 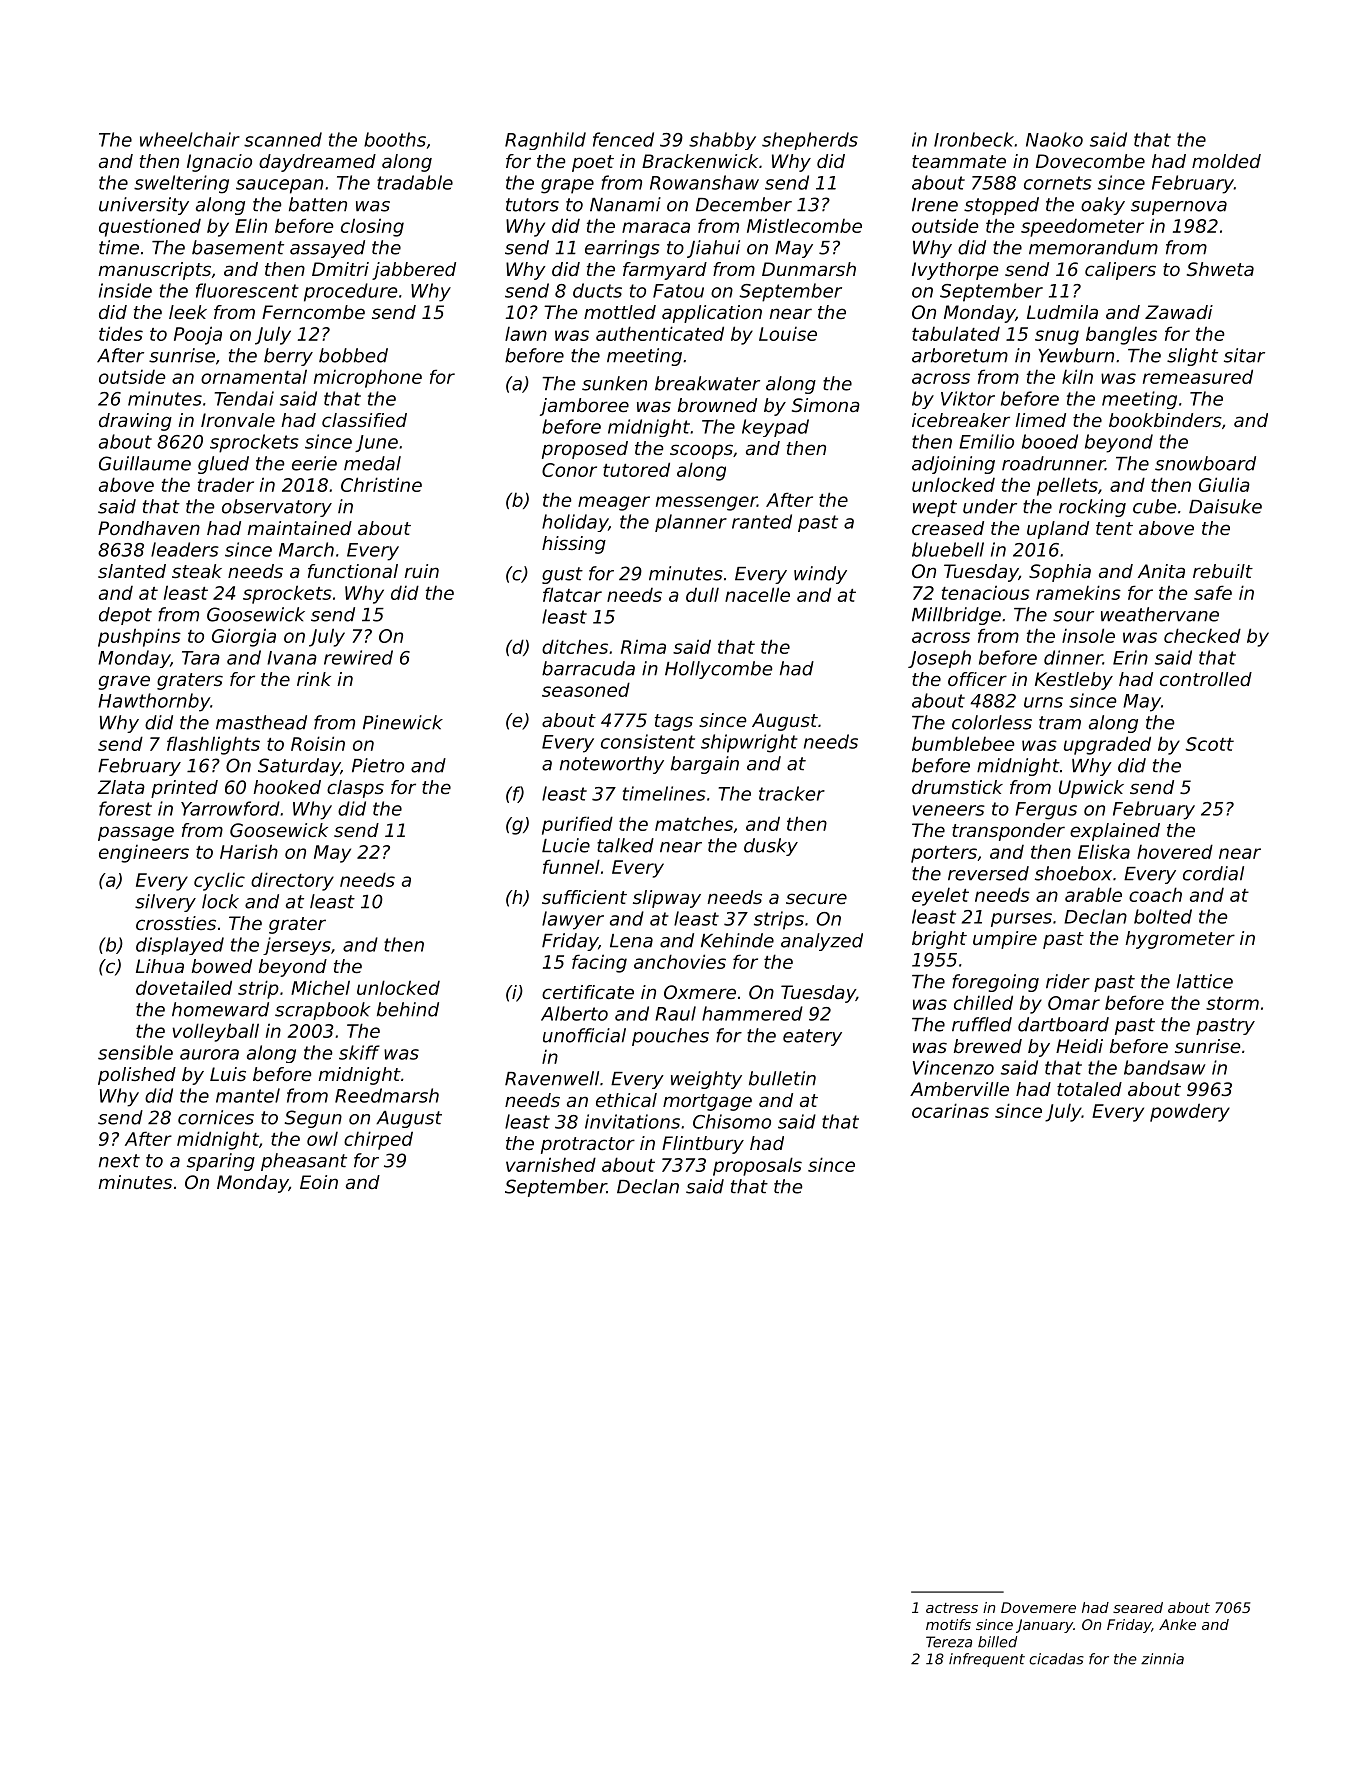 I want to click on Anita, so click(x=1161, y=571).
